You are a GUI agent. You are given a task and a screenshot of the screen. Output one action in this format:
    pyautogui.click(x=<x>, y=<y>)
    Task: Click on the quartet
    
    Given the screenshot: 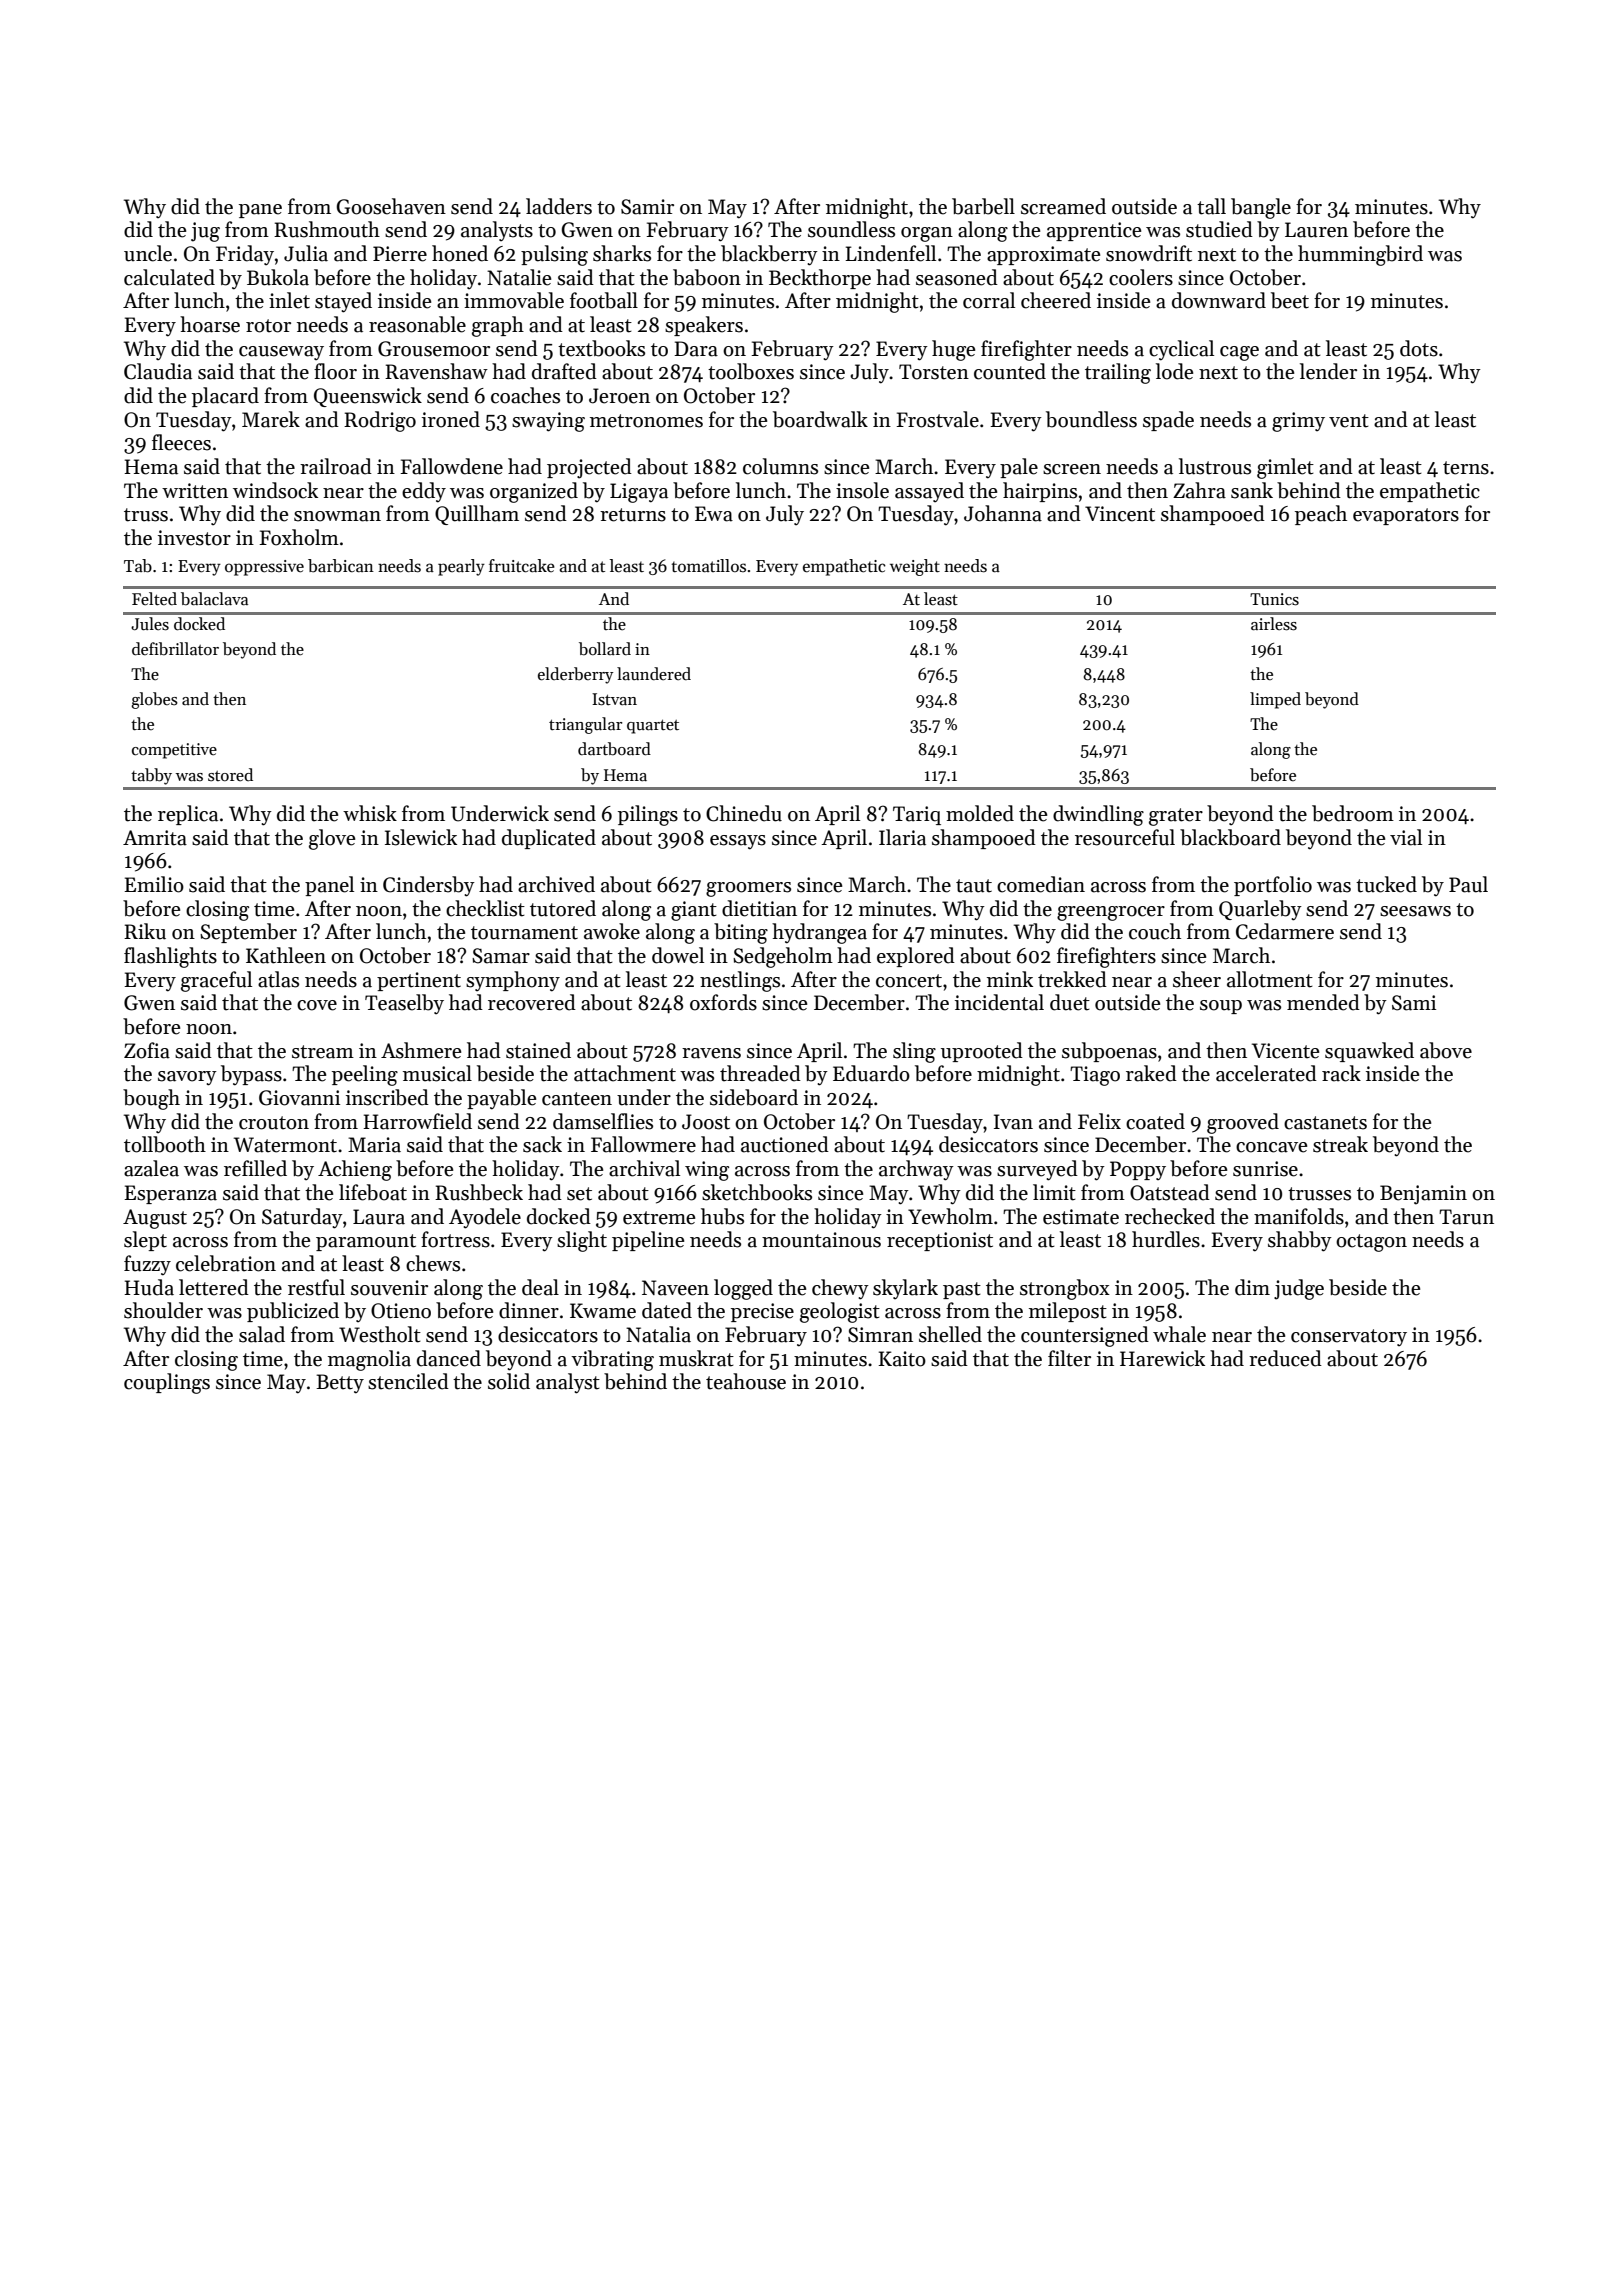 What is the action you would take?
    pyautogui.click(x=653, y=727)
